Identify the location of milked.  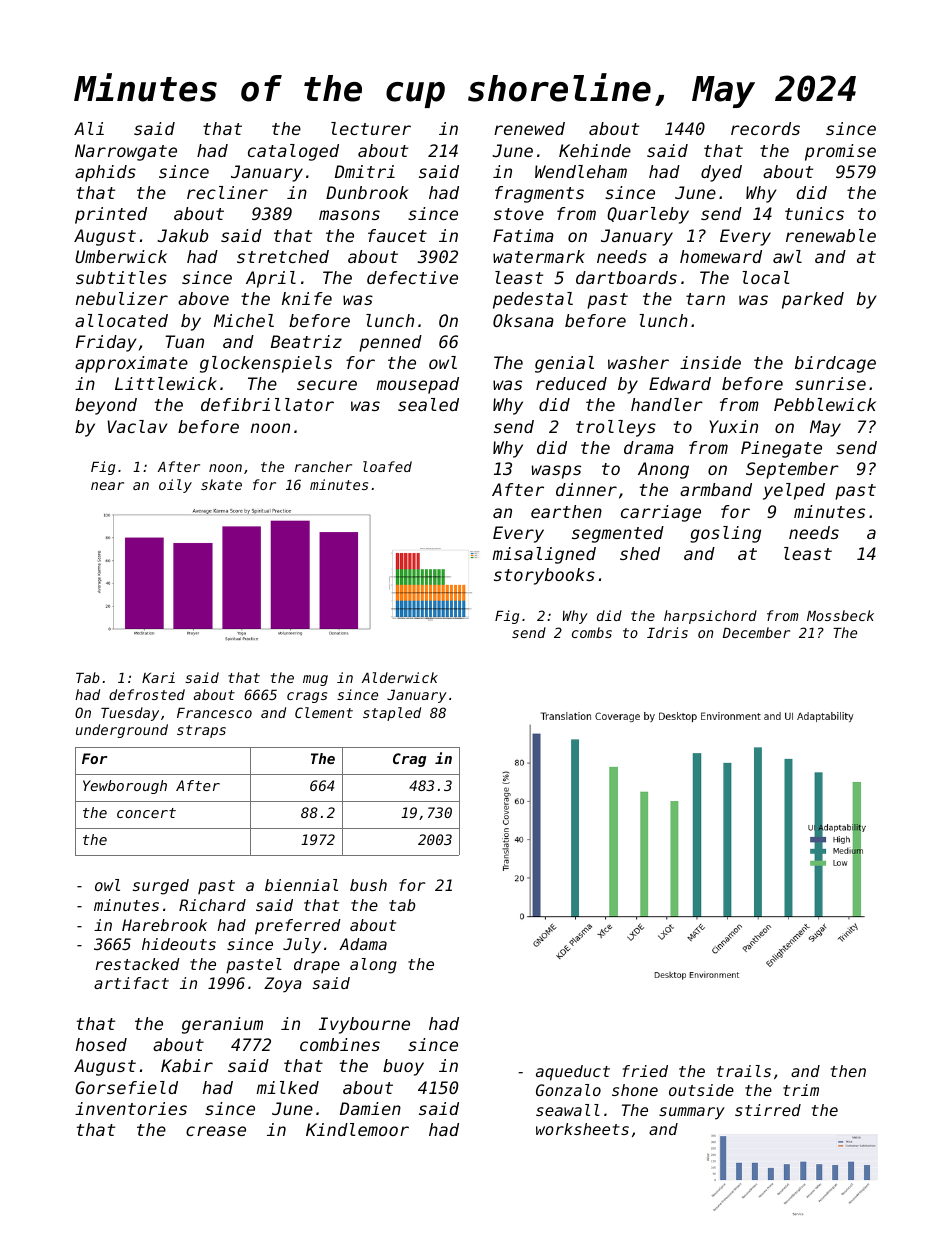
(287, 1087).
